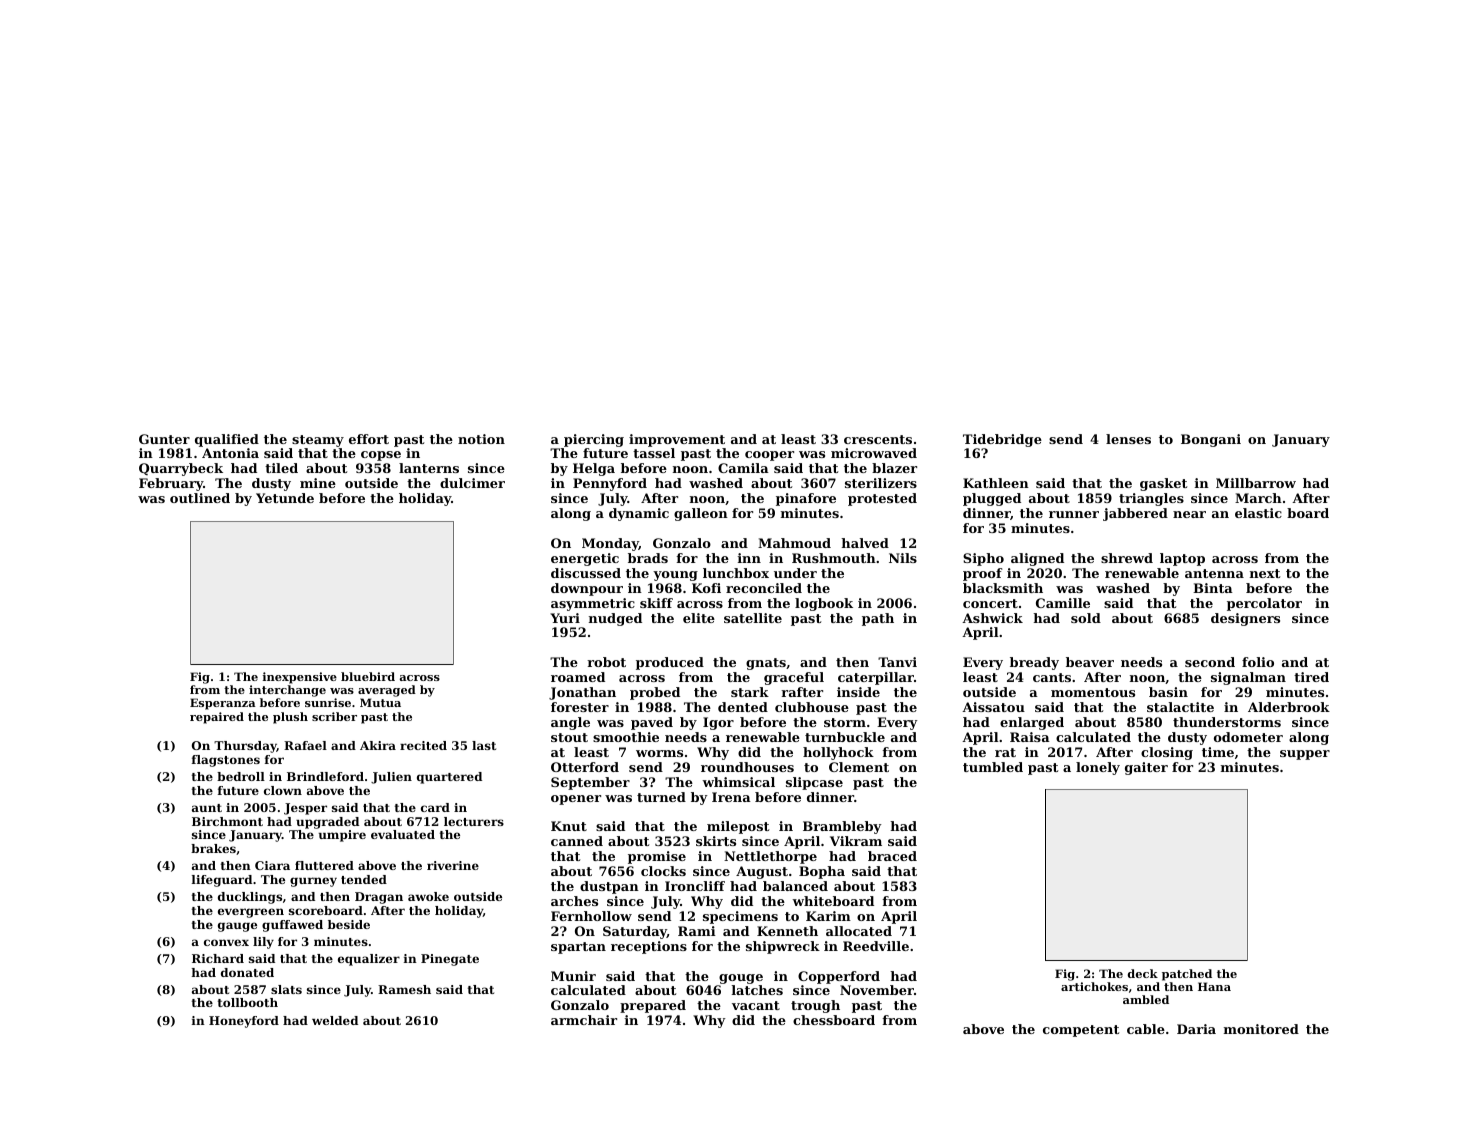 The height and width of the document is (1134, 1468). Describe the element at coordinates (403, 834) in the document. I see `evaluated` at that location.
